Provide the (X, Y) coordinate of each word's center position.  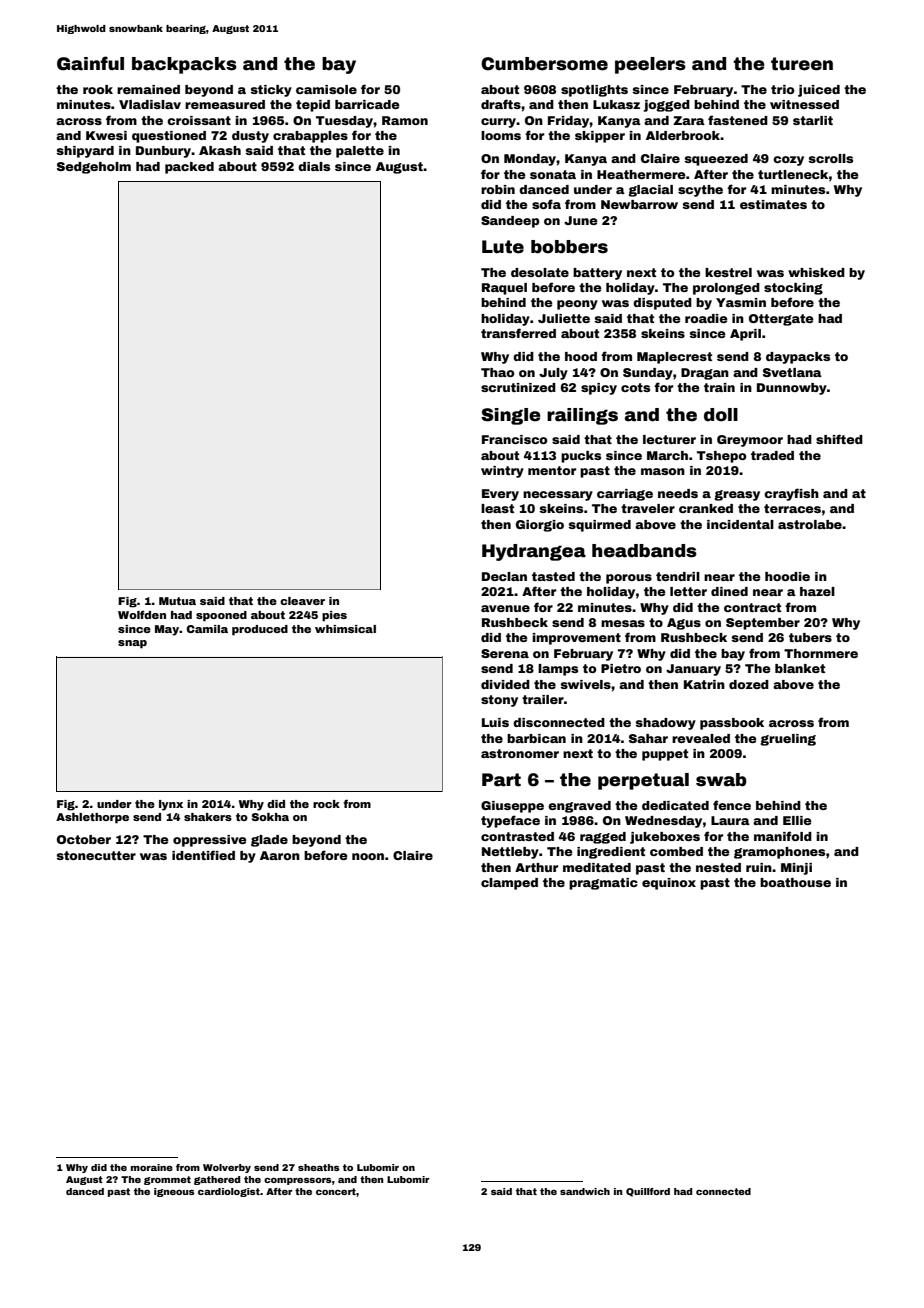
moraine (152, 1167)
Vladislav (150, 104)
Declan (504, 576)
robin (498, 189)
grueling (788, 740)
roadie (706, 318)
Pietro (621, 668)
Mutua (177, 601)
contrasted (517, 836)
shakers (208, 817)
